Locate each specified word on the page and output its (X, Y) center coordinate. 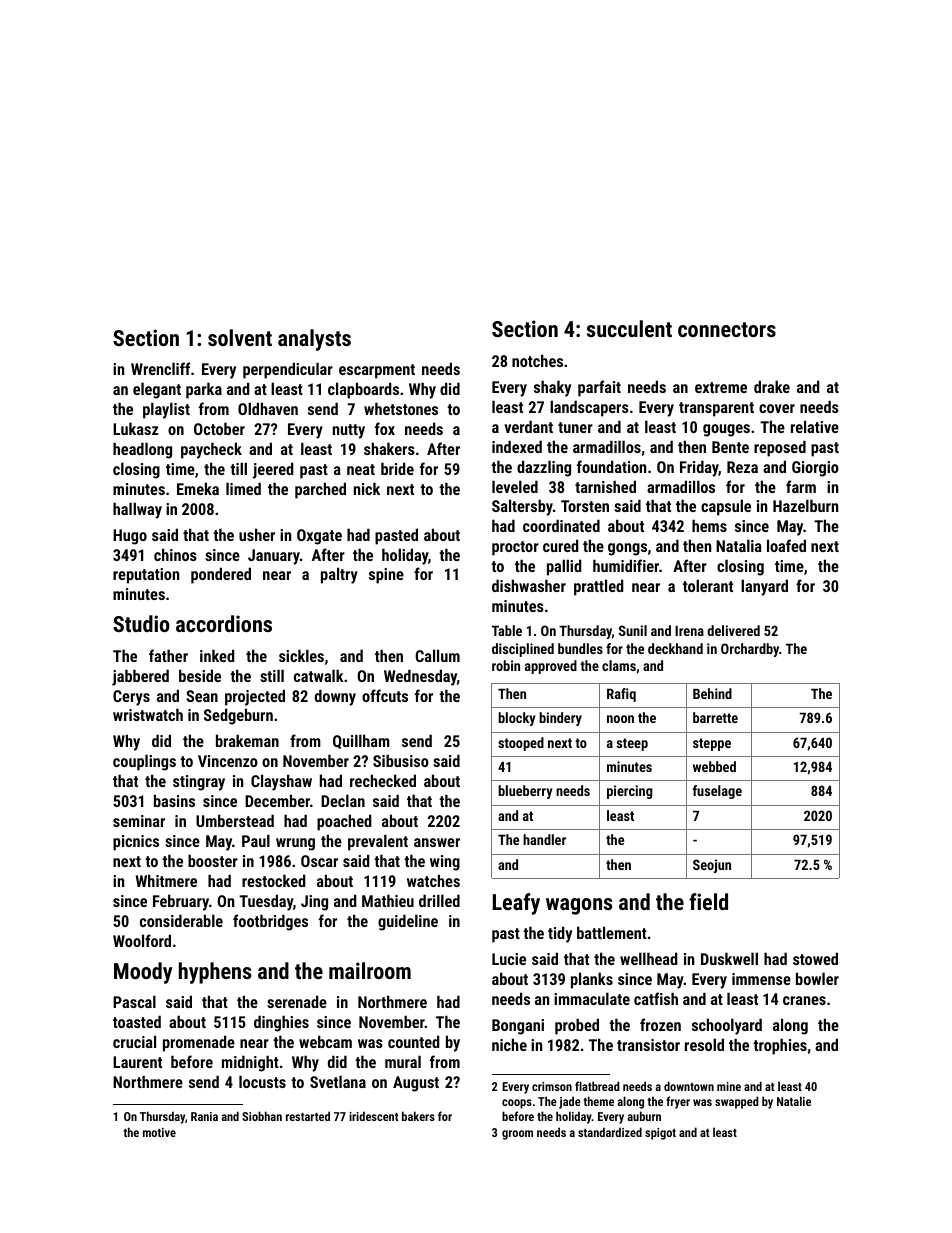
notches (537, 360)
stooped (521, 744)
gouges (726, 430)
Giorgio (815, 469)
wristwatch (148, 714)
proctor (515, 548)
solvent (240, 337)
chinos (175, 554)
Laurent (137, 1062)
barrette (715, 717)
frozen (660, 1024)
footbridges (270, 922)
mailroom (370, 970)
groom (517, 1135)
